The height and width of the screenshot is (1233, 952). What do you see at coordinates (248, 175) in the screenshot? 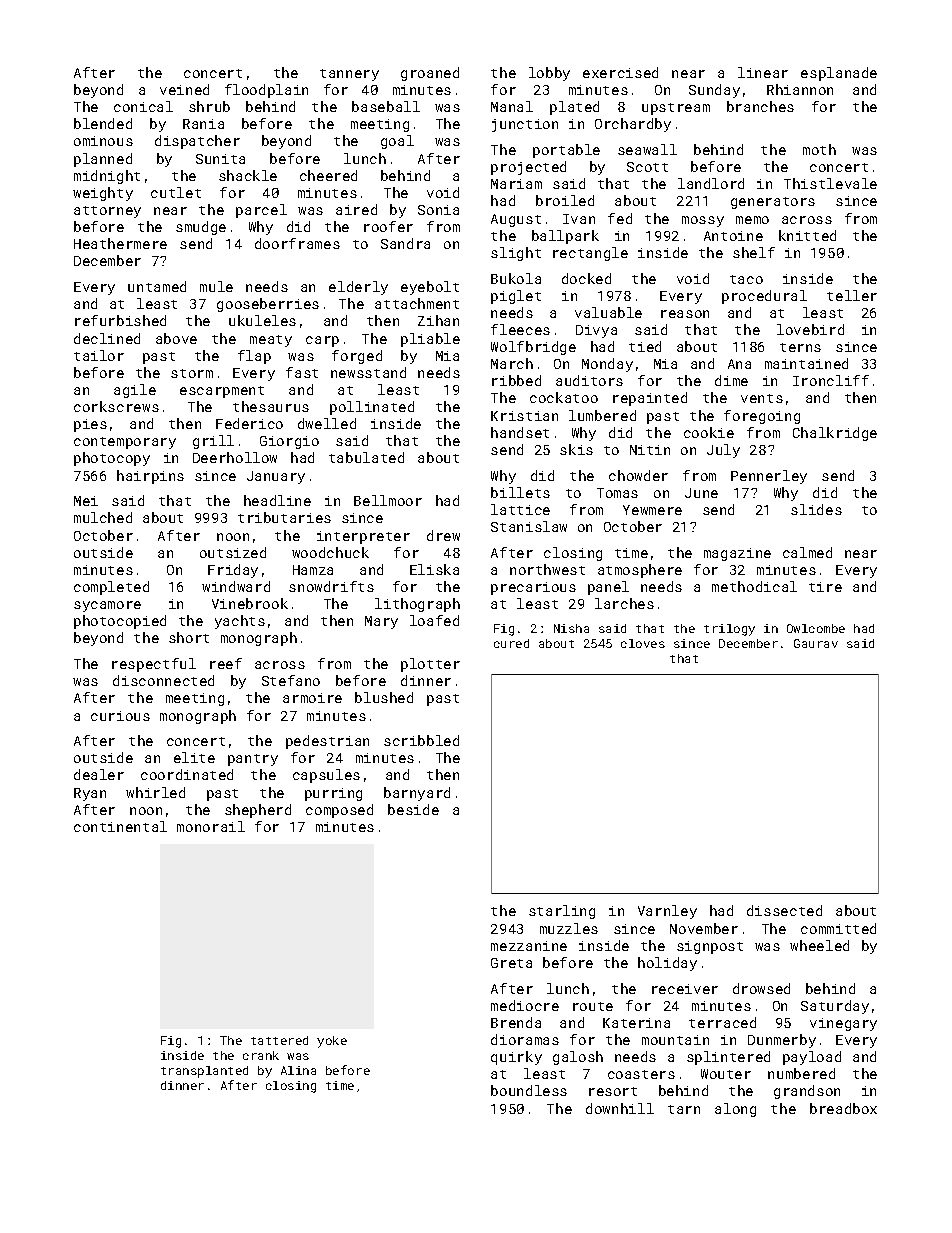
I see `shackle` at bounding box center [248, 175].
